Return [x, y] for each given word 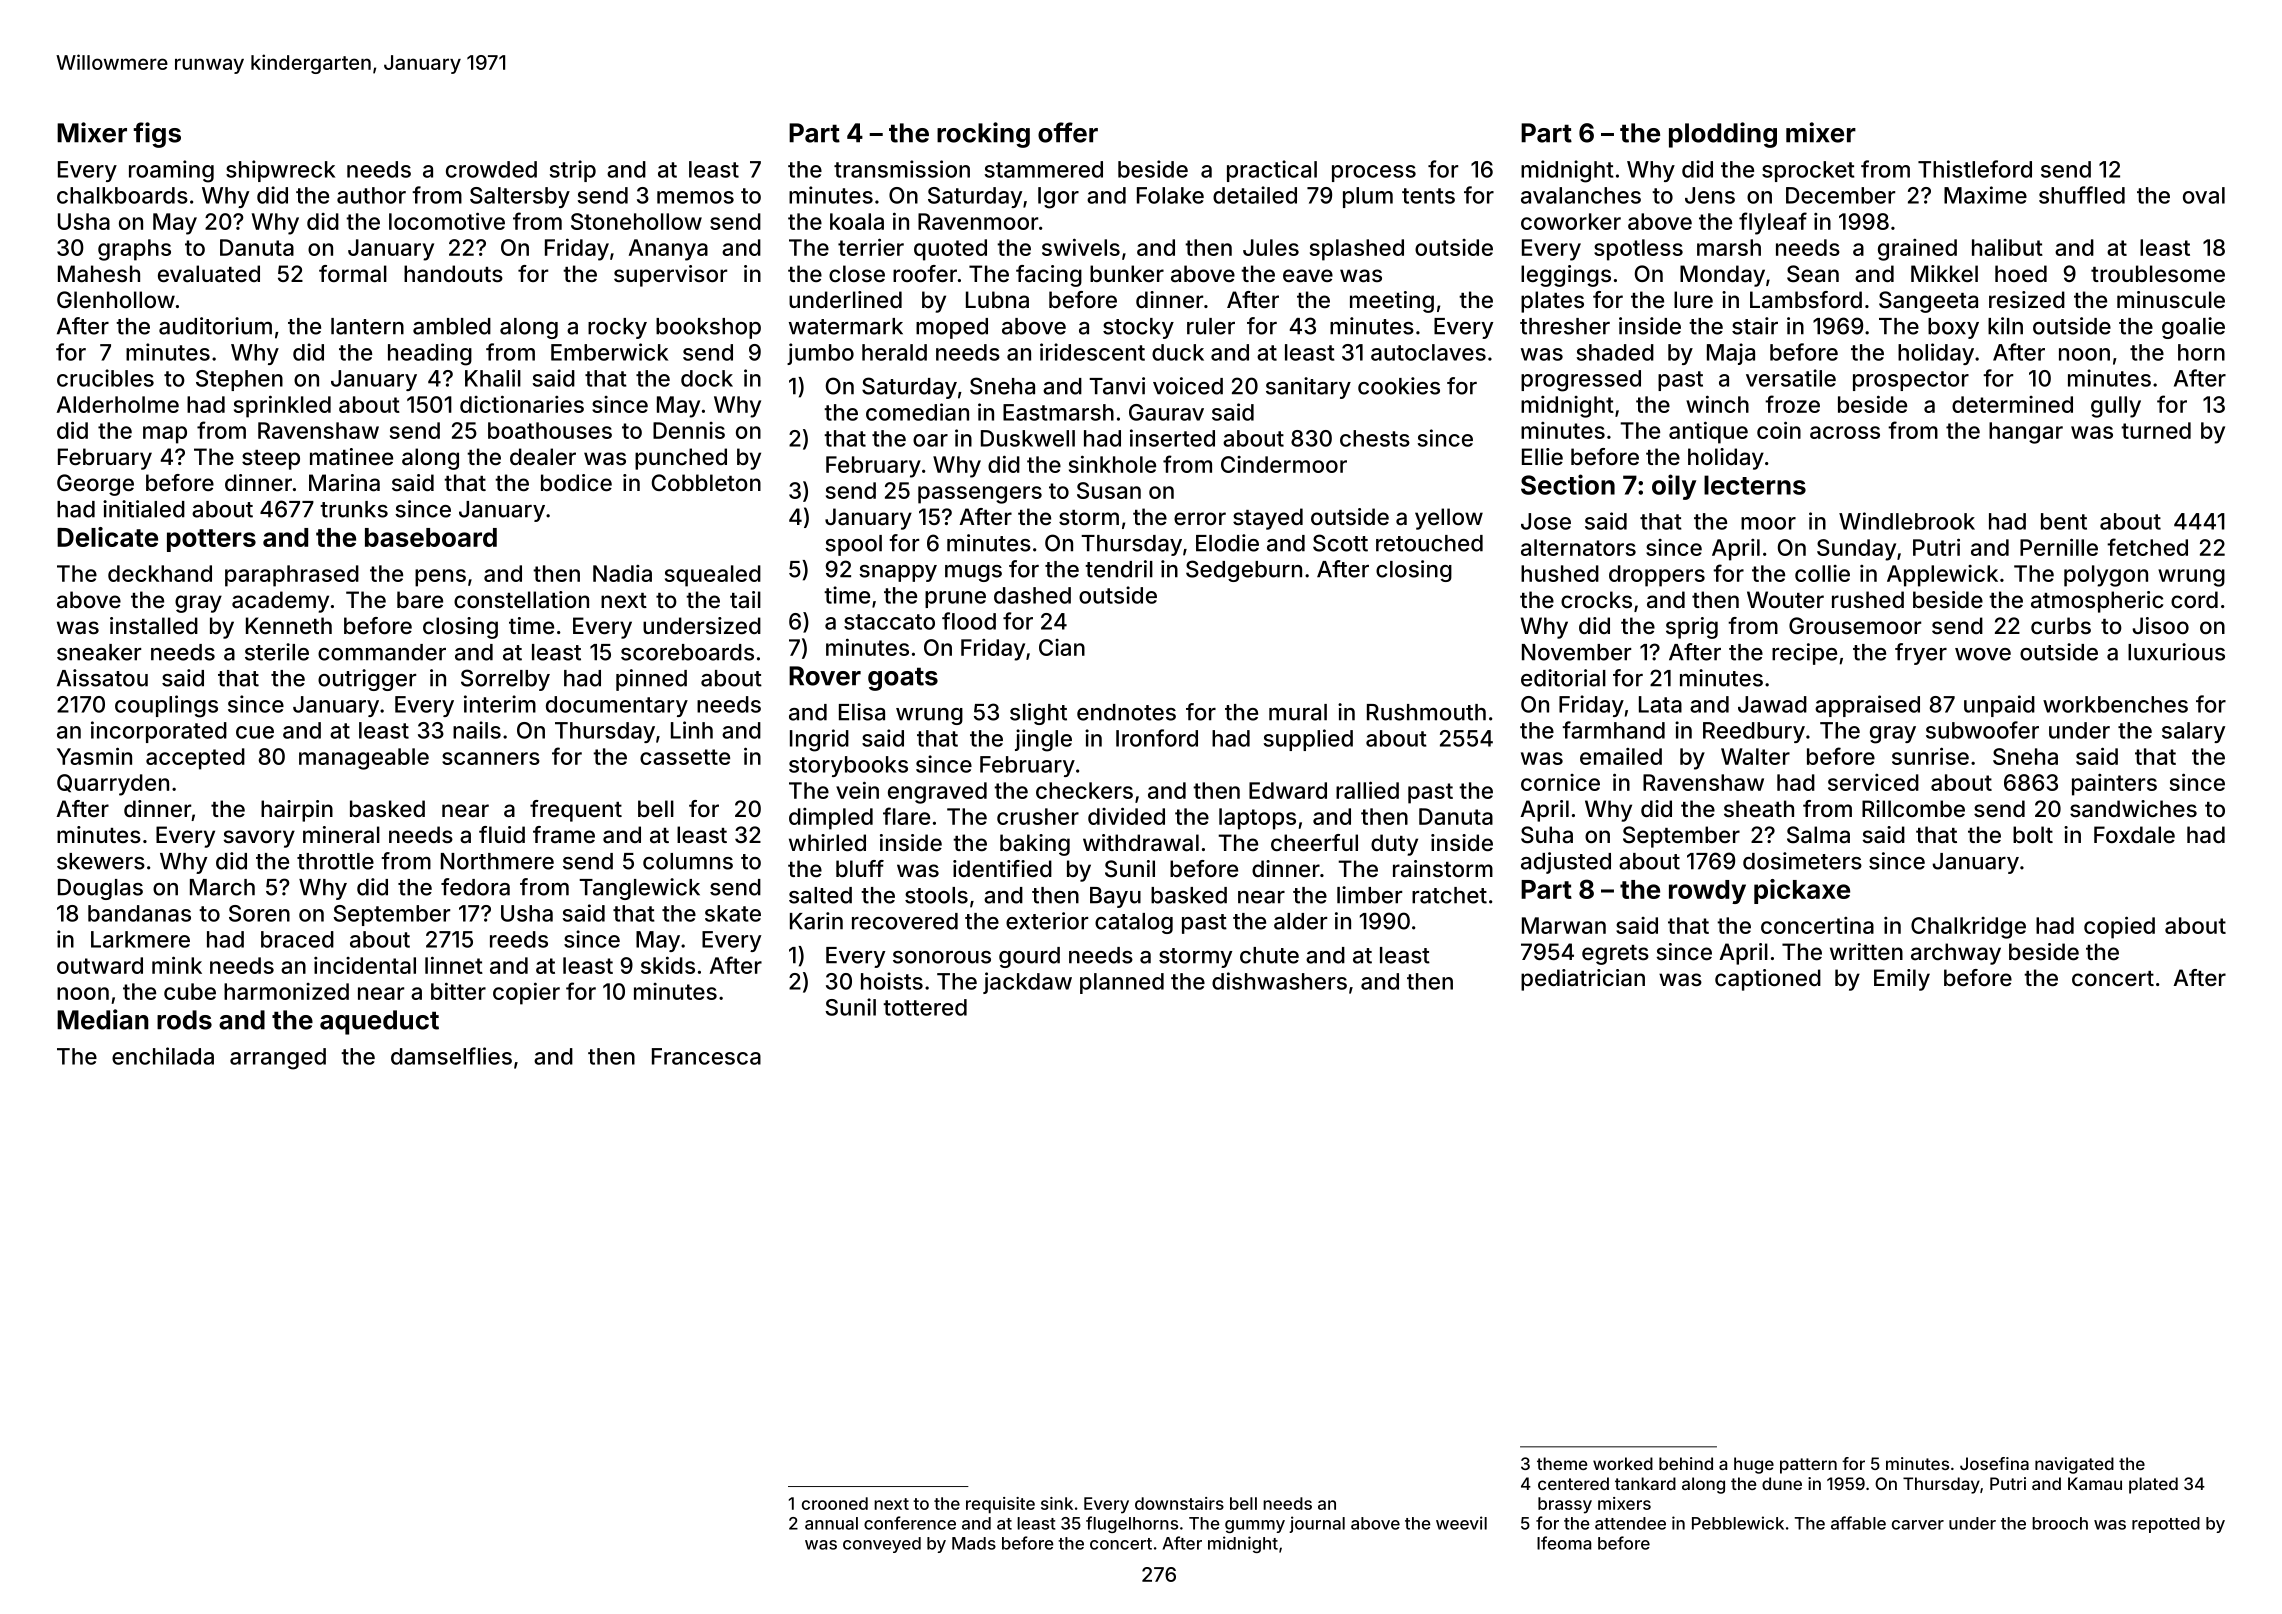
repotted [2166, 1525]
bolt [2033, 834]
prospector [1911, 381]
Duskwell [1028, 438]
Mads [974, 1543]
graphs [134, 250]
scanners [491, 758]
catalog [1134, 923]
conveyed [882, 1545]
